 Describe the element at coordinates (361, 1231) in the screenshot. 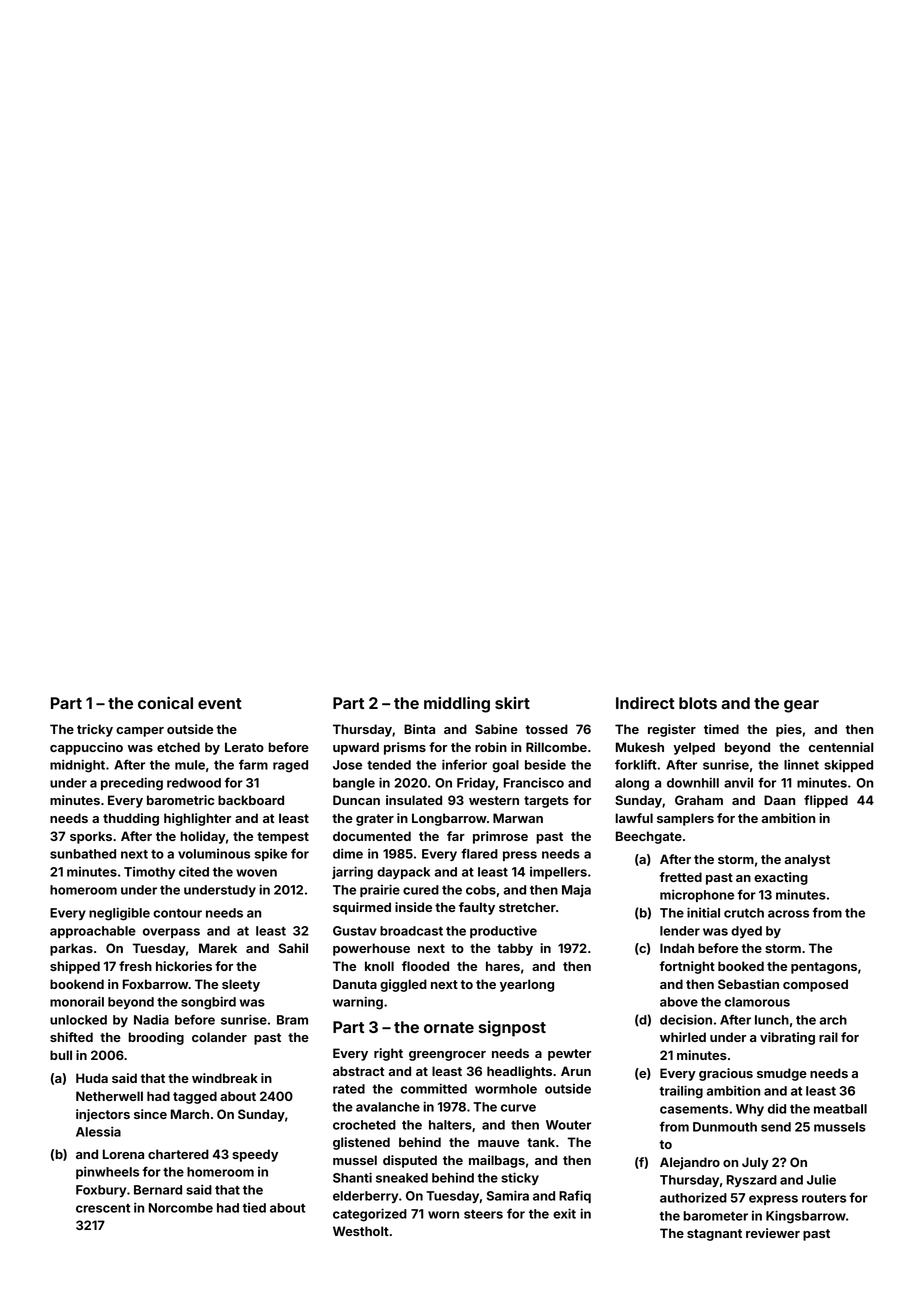

I see `Westholt` at that location.
